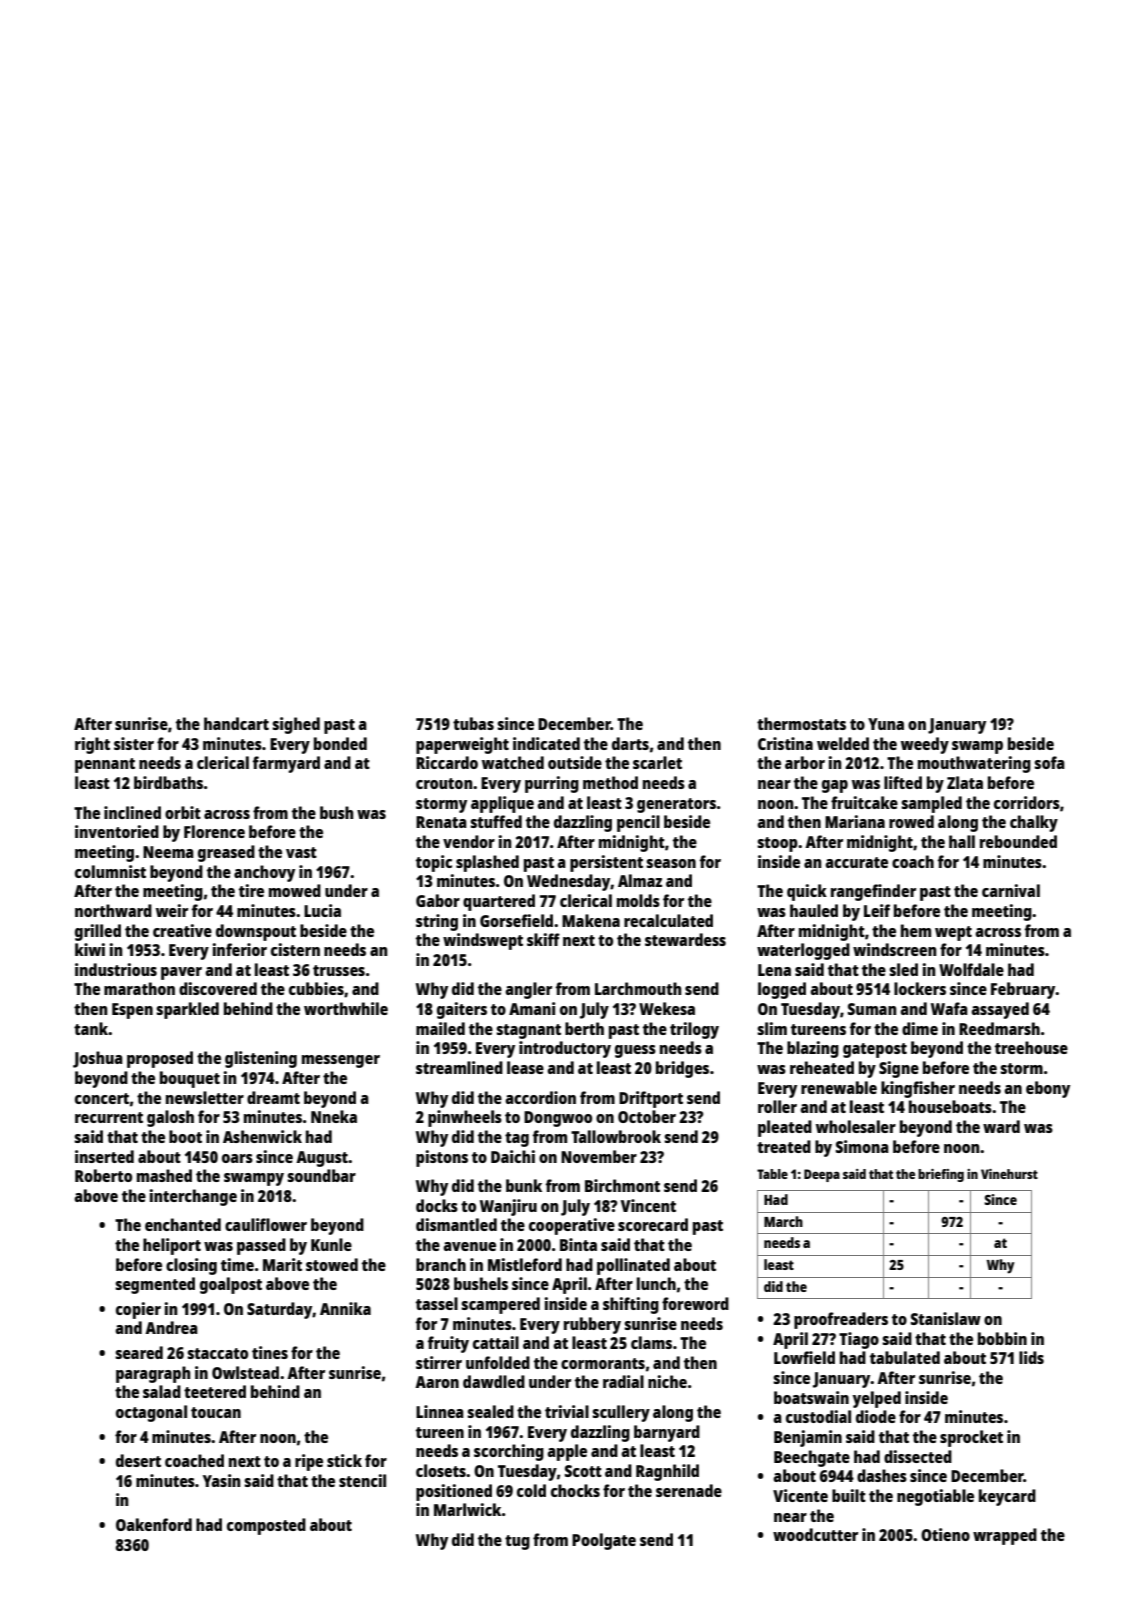 This screenshot has height=1622, width=1147. What do you see at coordinates (236, 723) in the screenshot?
I see `handcart` at bounding box center [236, 723].
